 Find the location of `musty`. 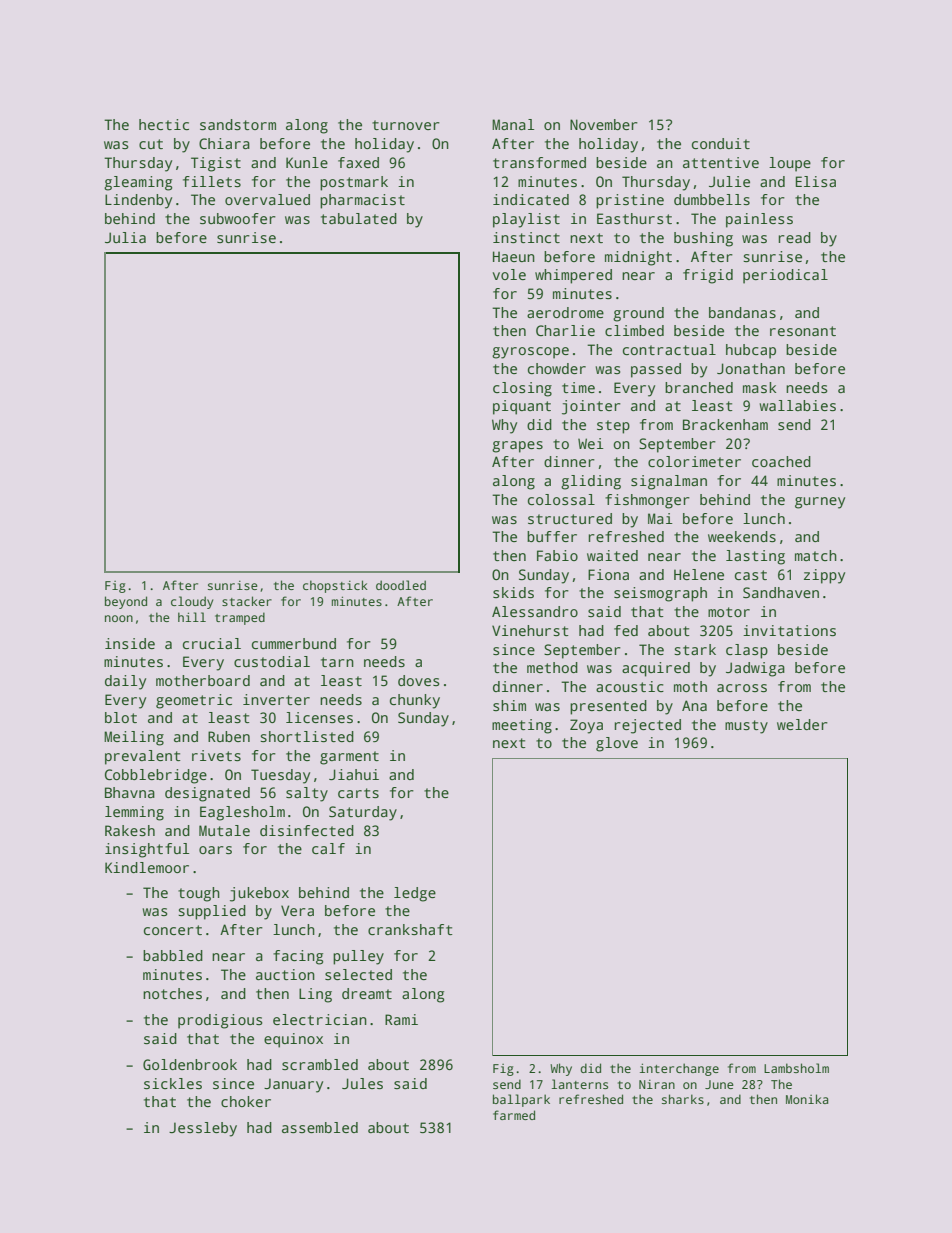

musty is located at coordinates (746, 727).
